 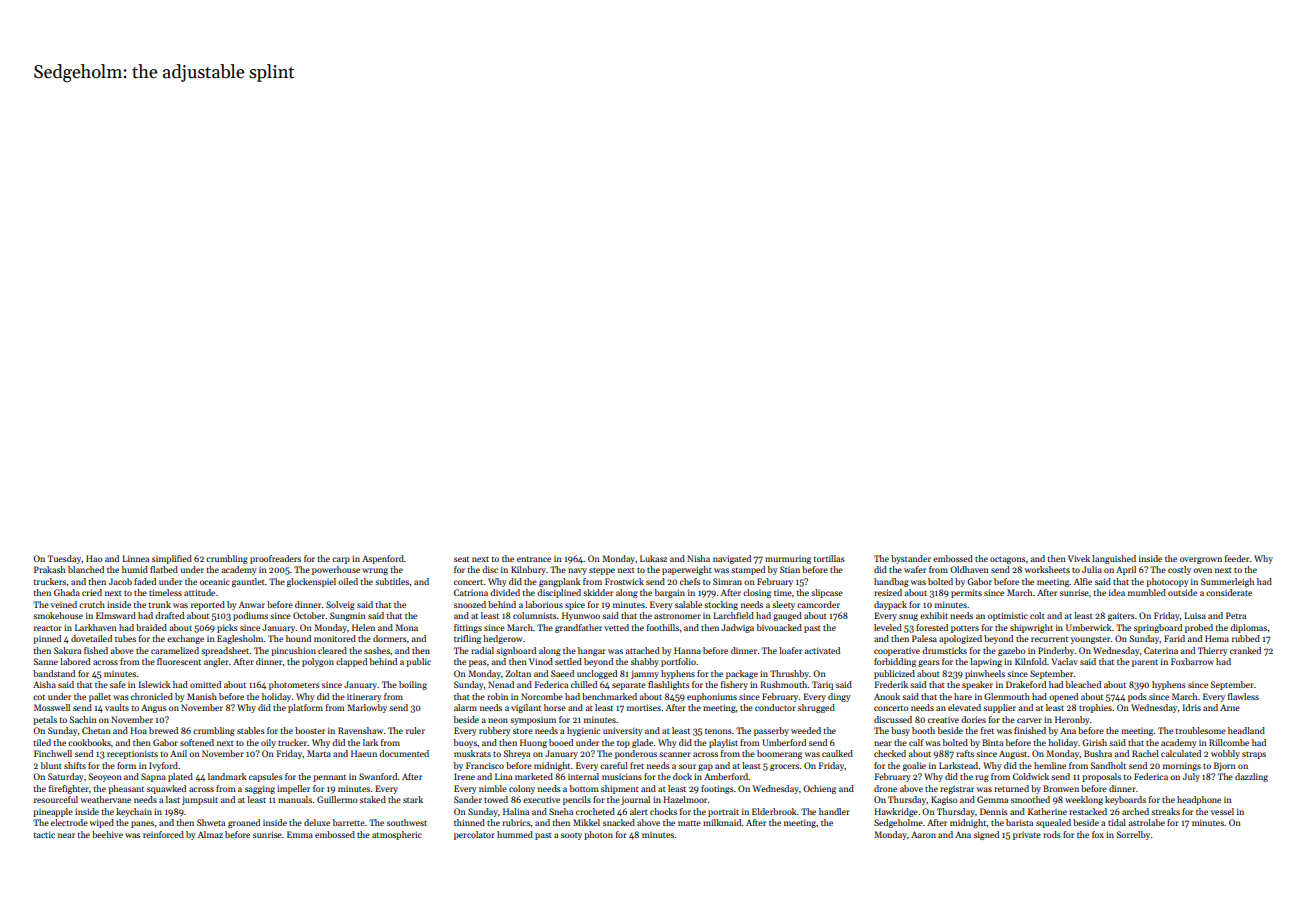 I want to click on rods, so click(x=1052, y=834).
